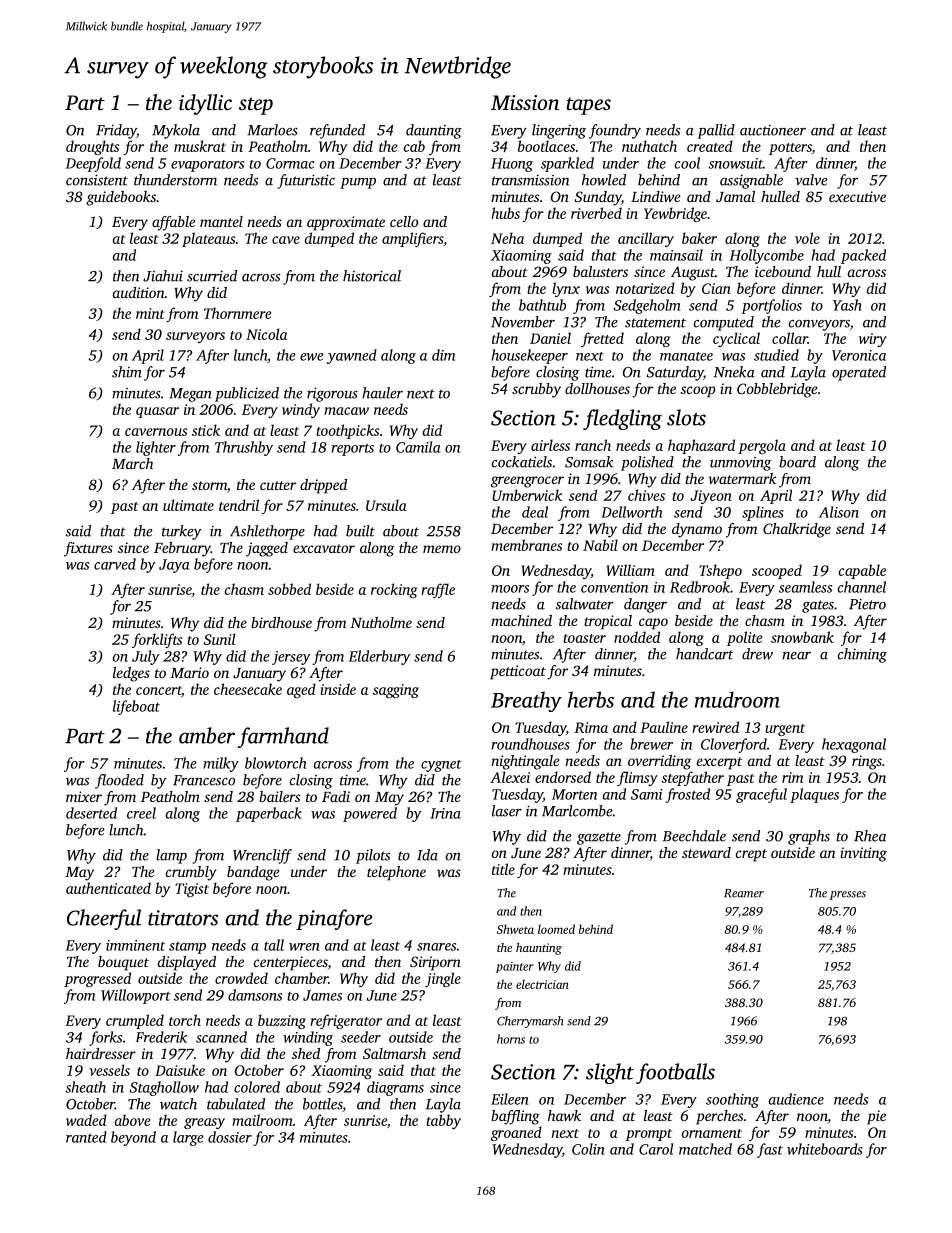  Describe the element at coordinates (116, 131) in the image. I see `Friday` at that location.
